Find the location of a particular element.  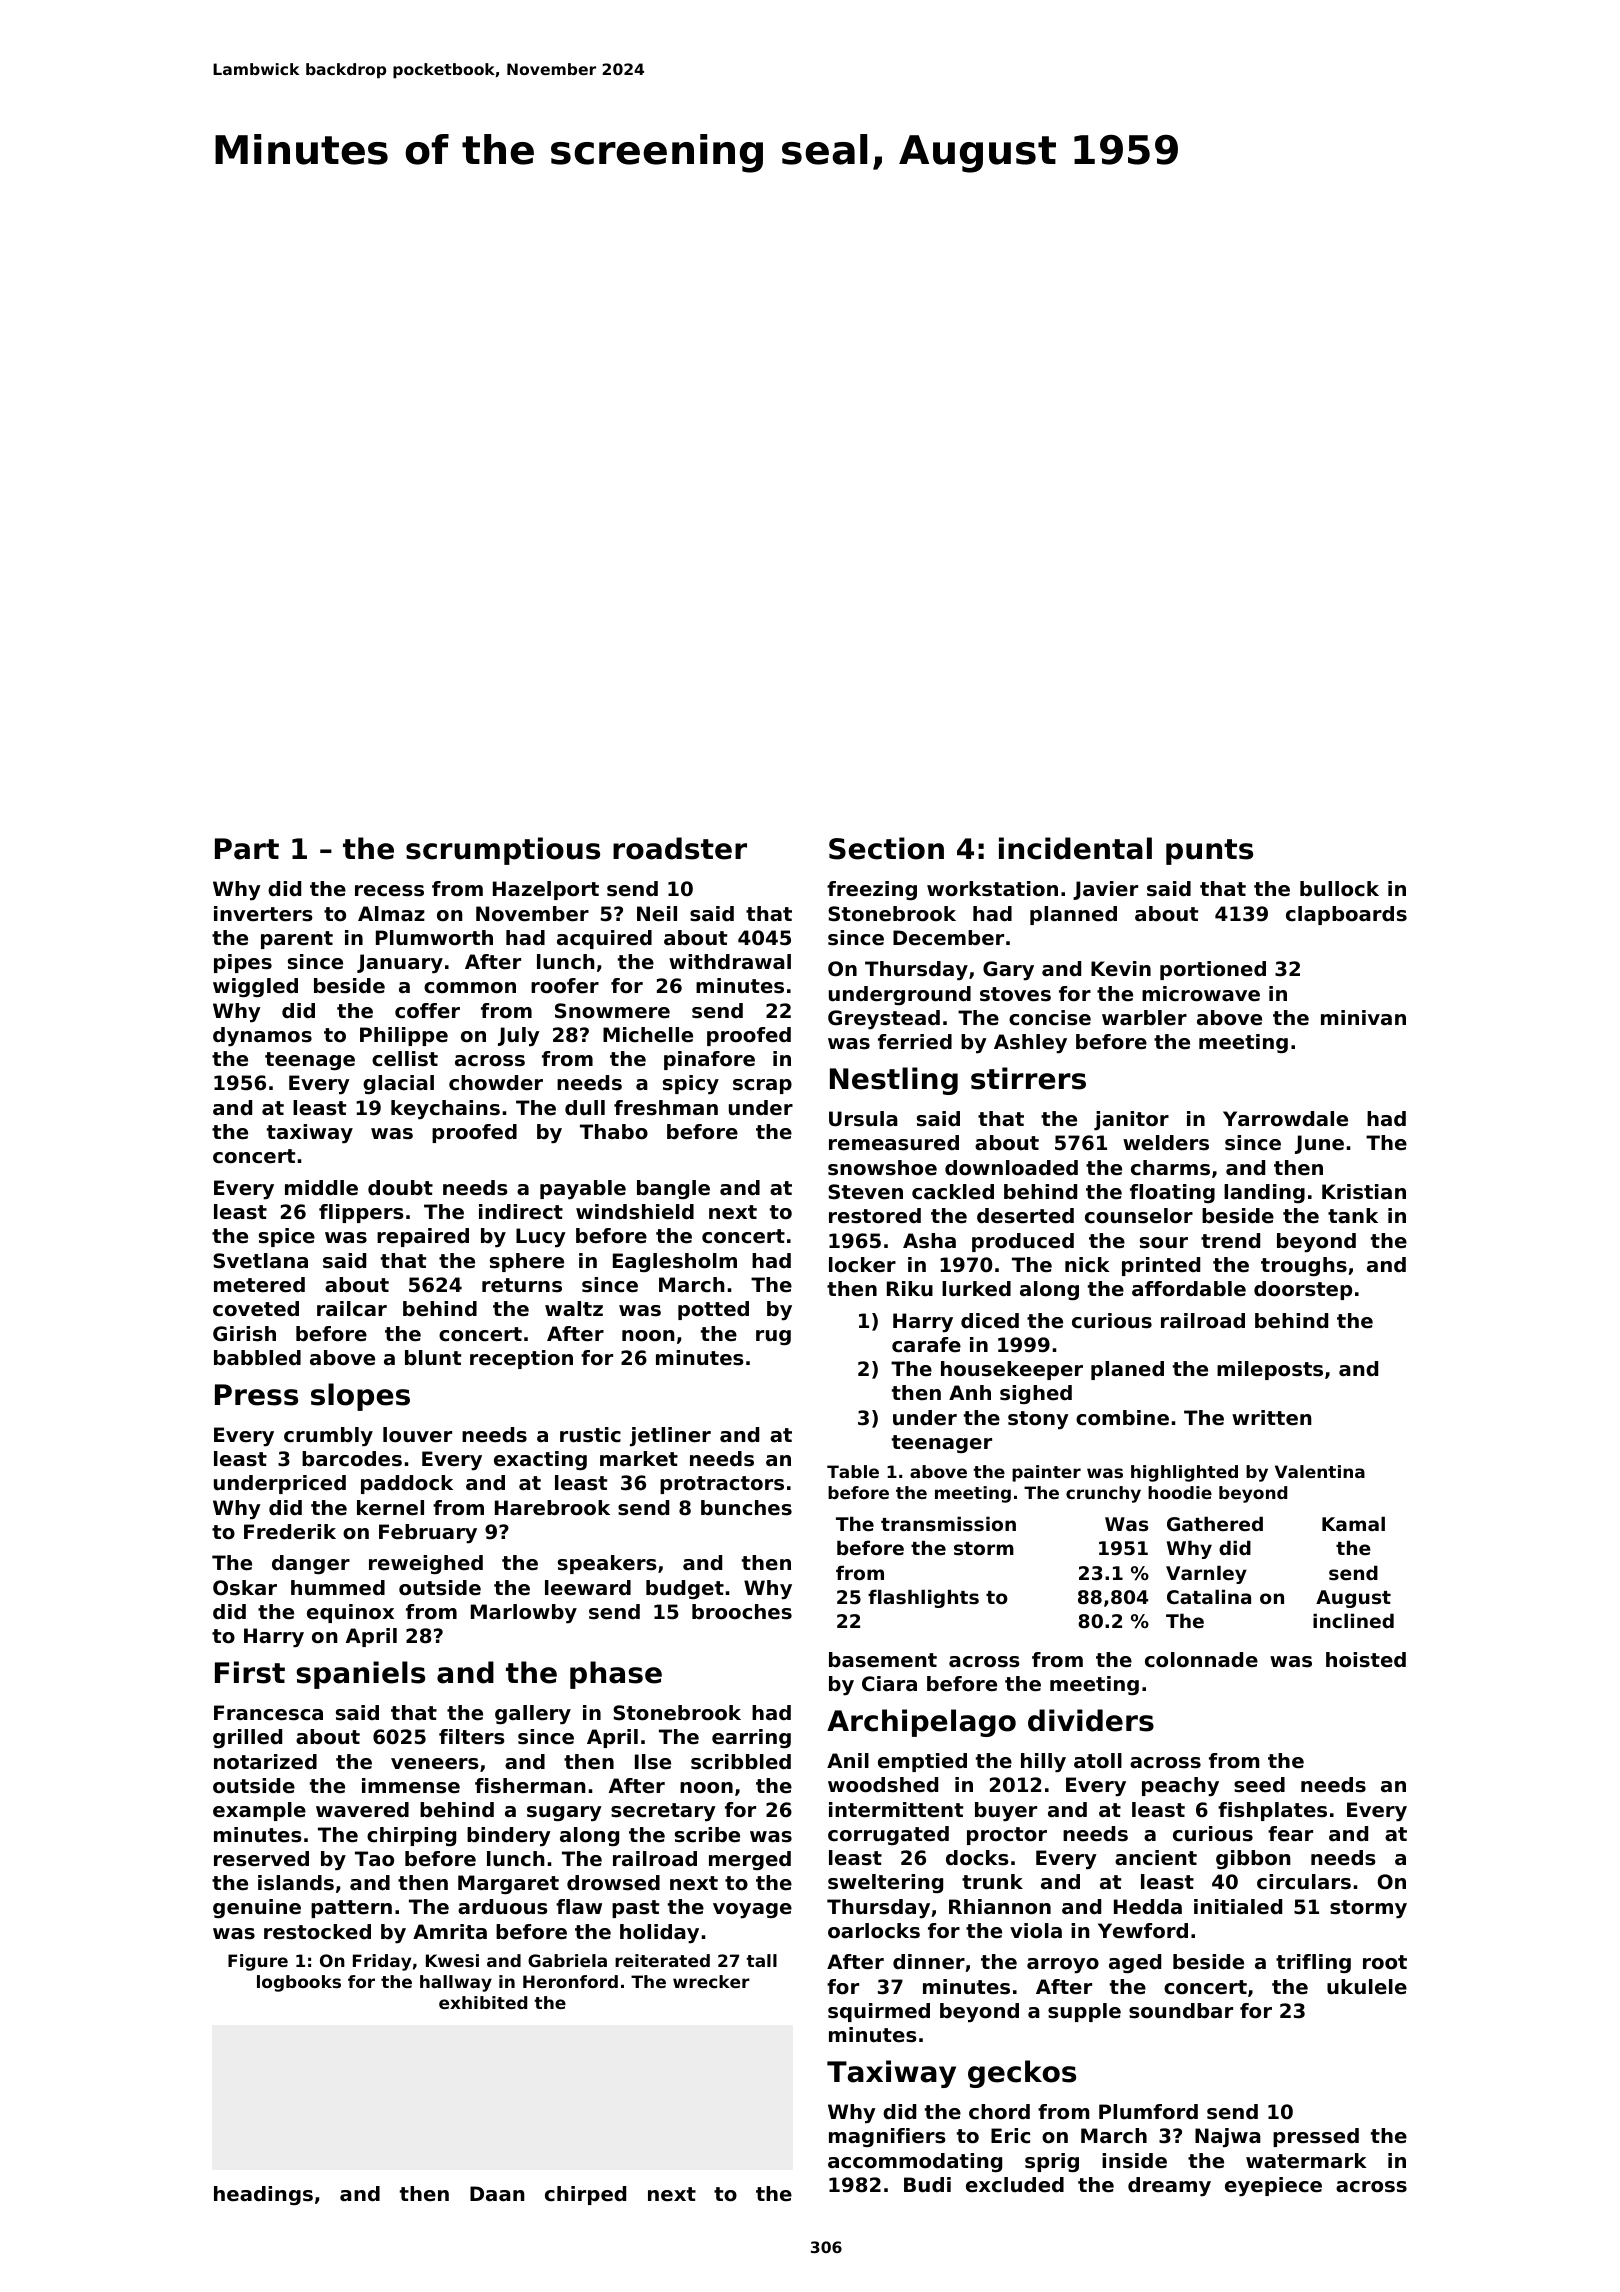

arduous is located at coordinates (503, 1907).
